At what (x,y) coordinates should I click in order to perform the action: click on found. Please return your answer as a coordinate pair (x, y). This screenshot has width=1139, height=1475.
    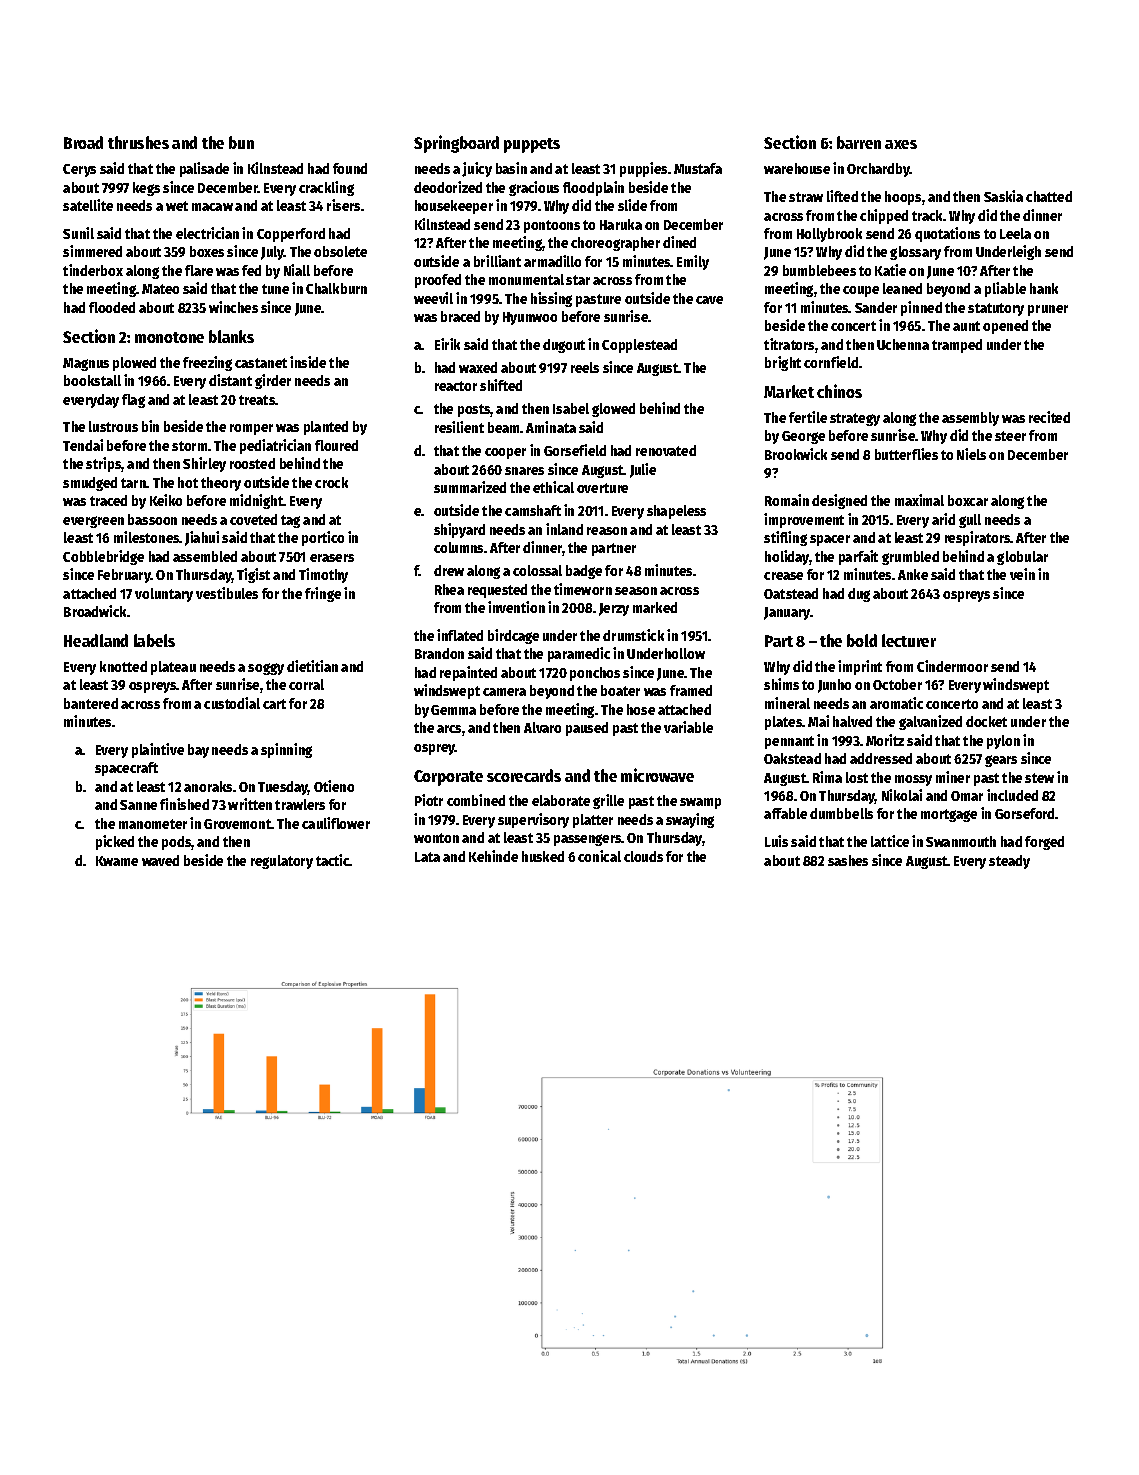
    Looking at the image, I should click on (350, 168).
